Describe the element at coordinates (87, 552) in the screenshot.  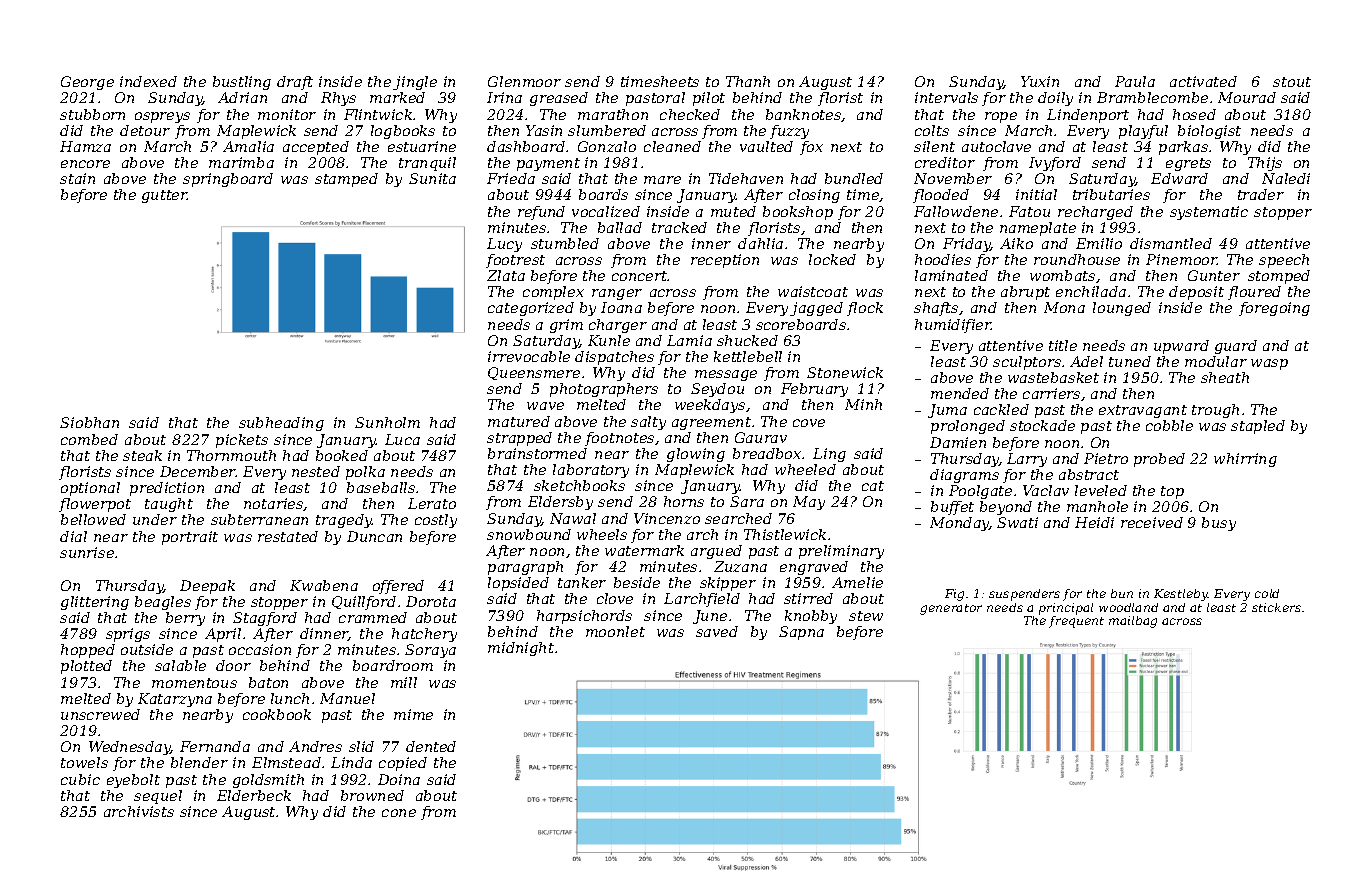
I see `sunrise` at that location.
